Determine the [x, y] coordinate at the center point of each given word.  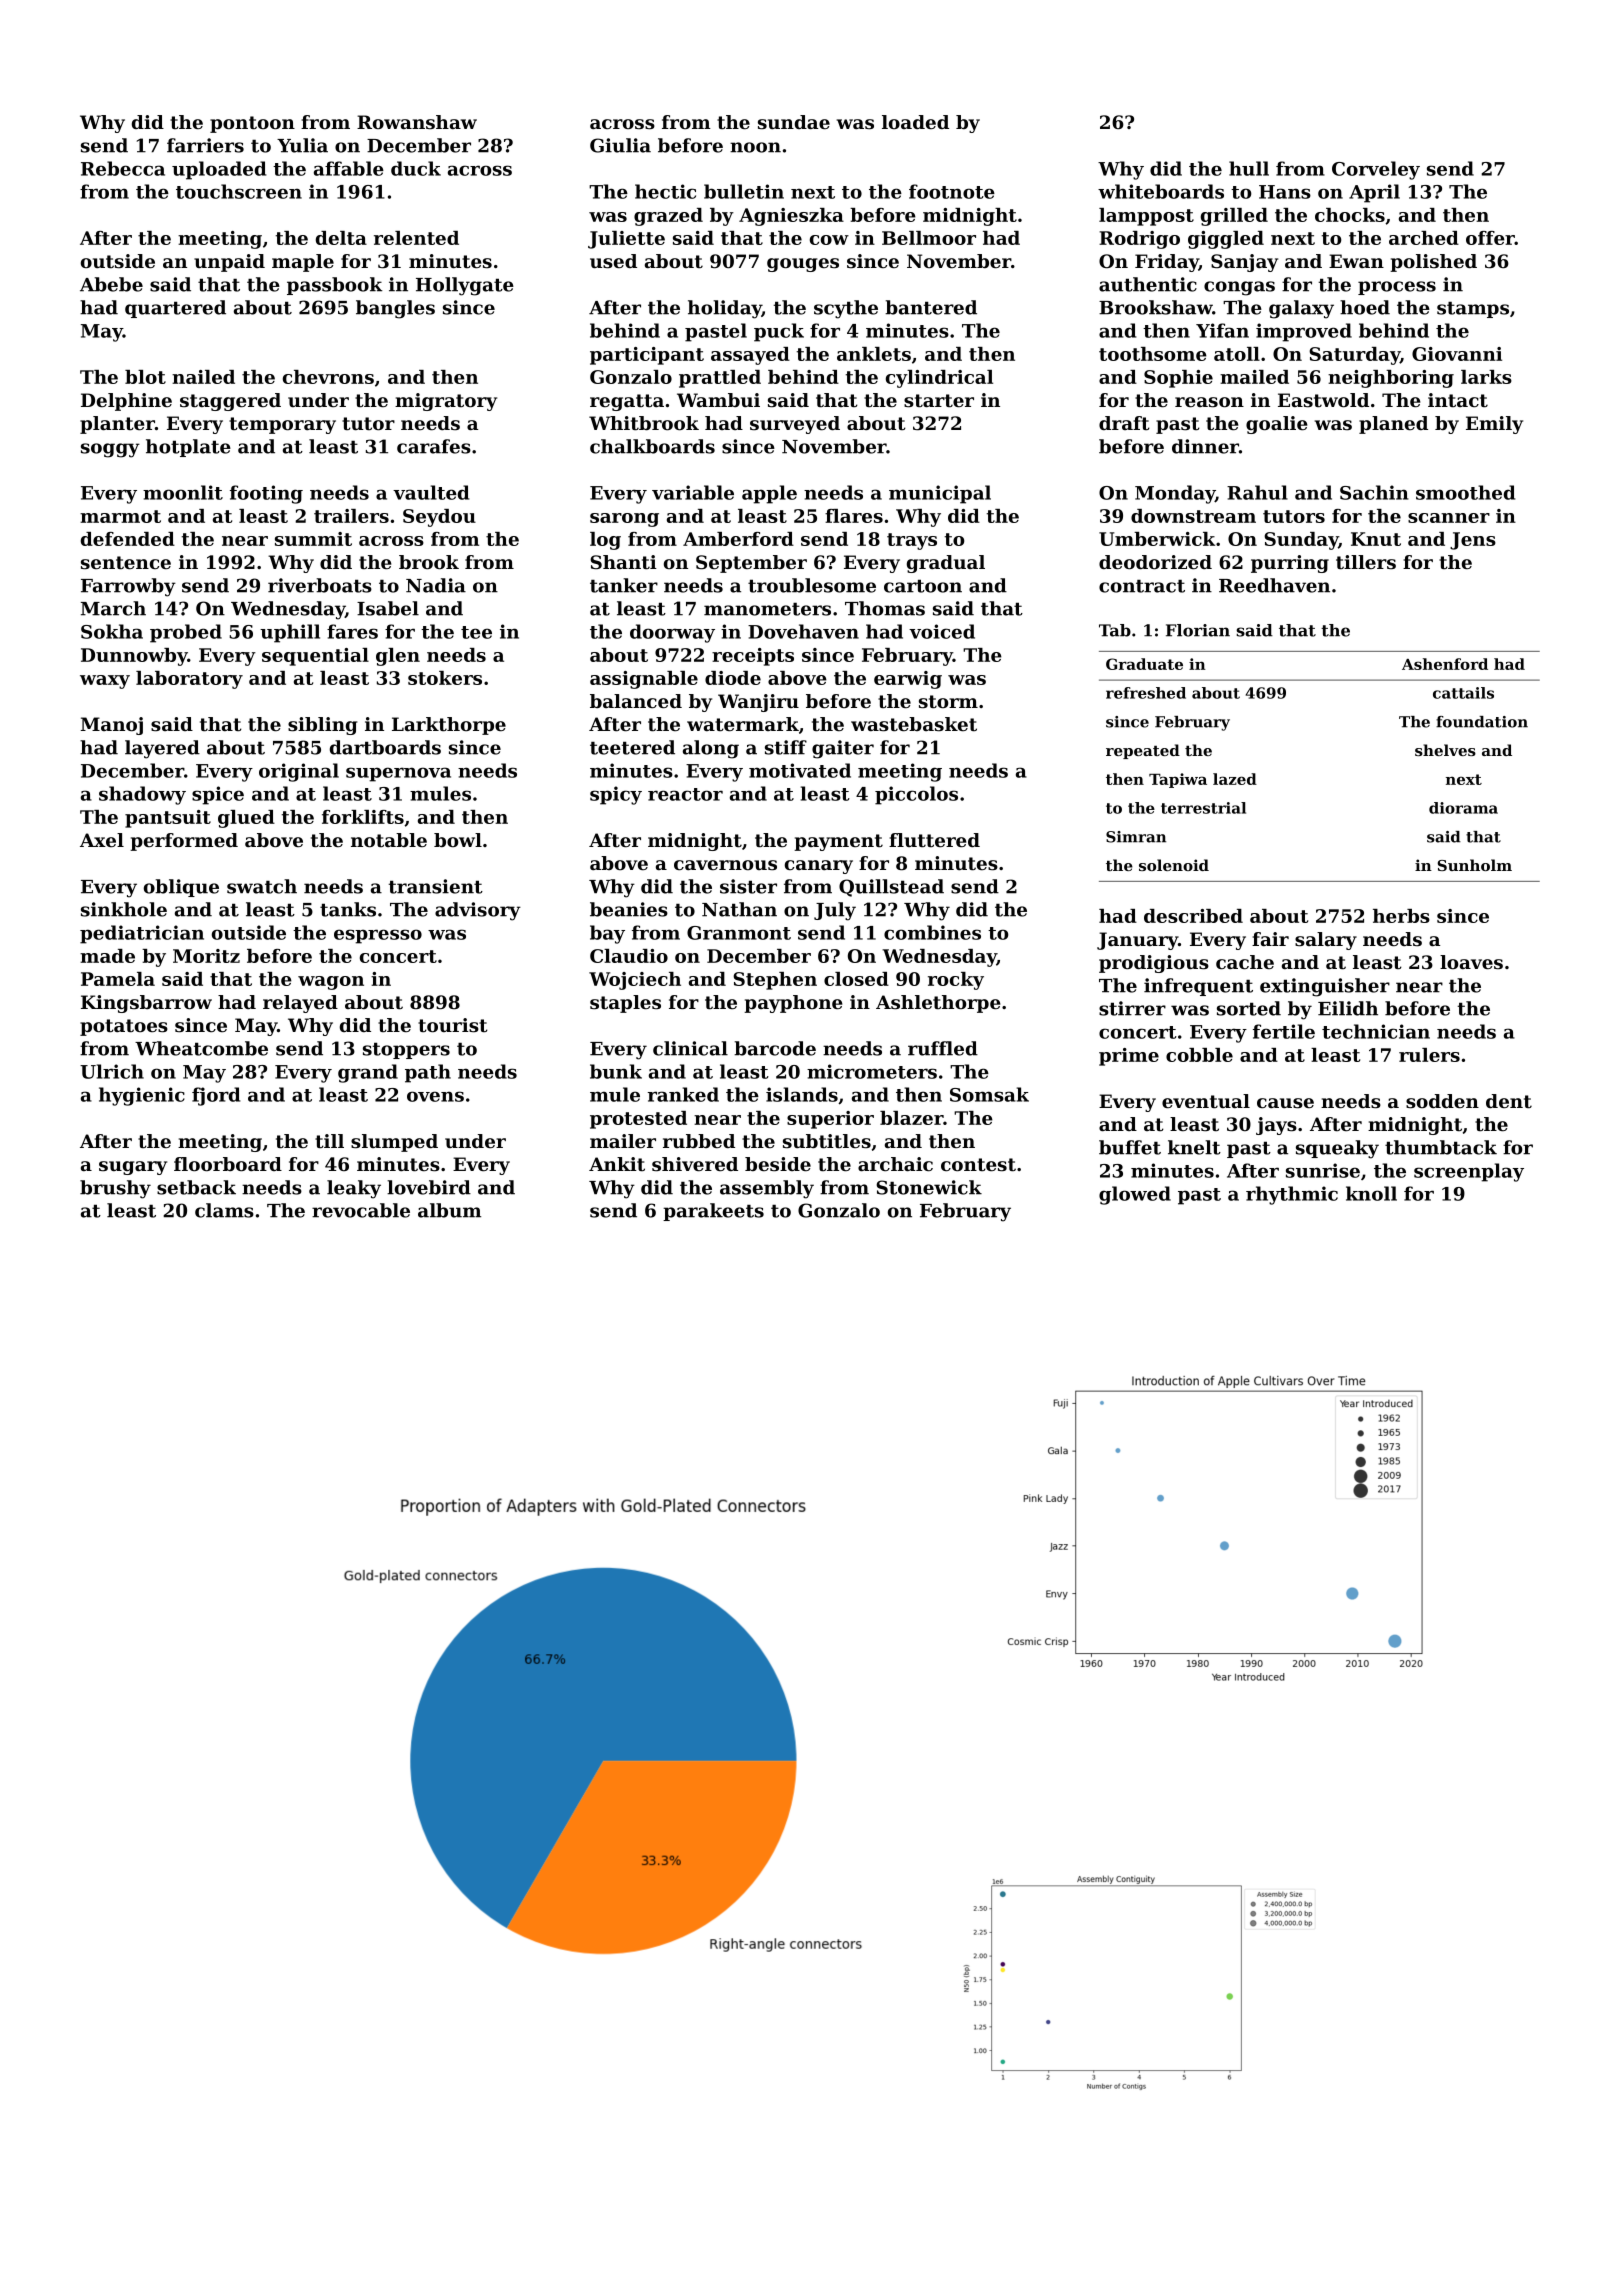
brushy [115, 1189]
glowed [1135, 1195]
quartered [175, 309]
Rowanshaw [417, 122]
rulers [1429, 1055]
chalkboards [652, 446]
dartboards [385, 747]
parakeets [713, 1212]
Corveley [1376, 170]
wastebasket [914, 724]
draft [1124, 423]
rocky [956, 981]
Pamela [118, 979]
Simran [1136, 837]
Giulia [620, 145]
